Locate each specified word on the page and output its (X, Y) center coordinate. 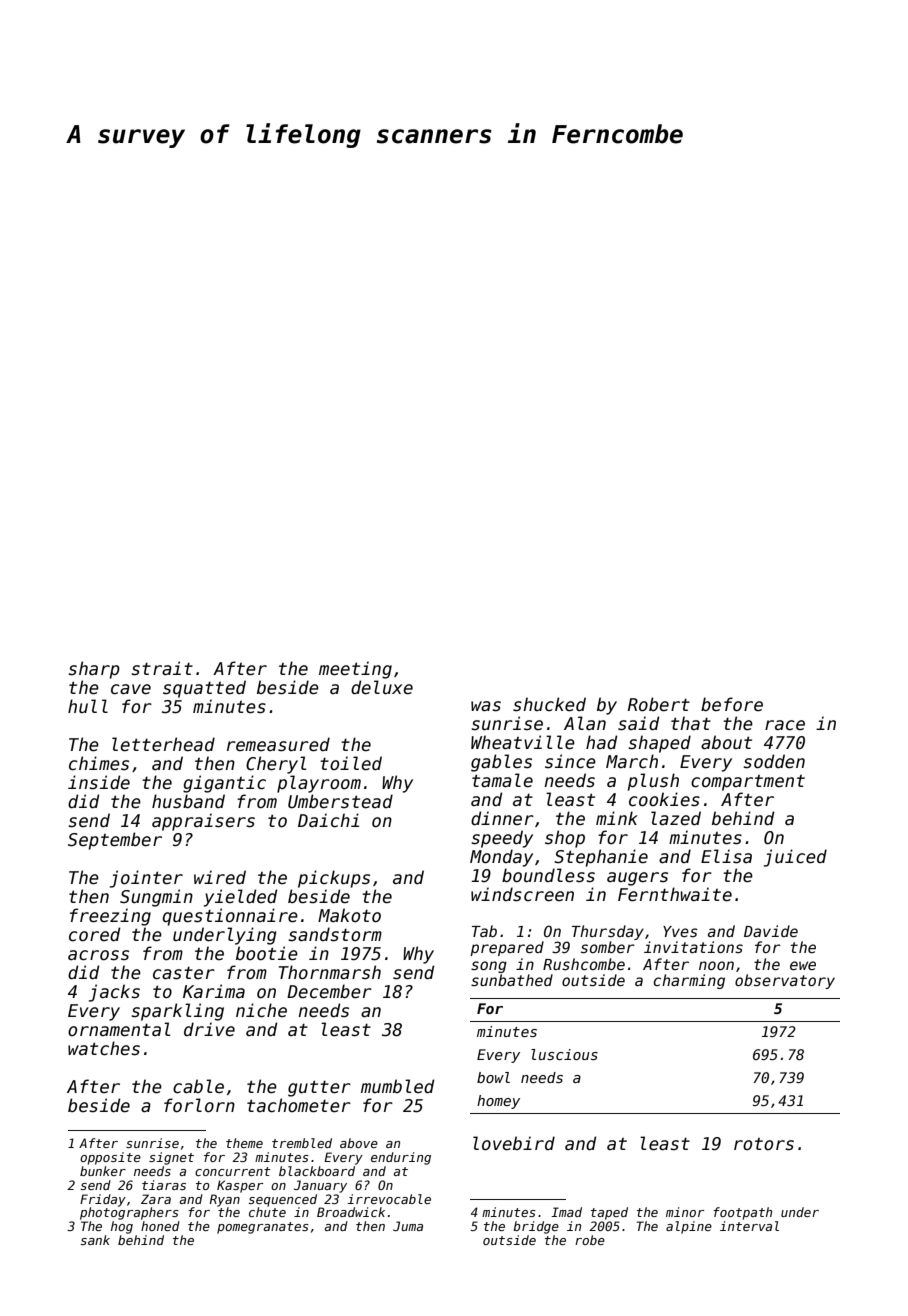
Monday (501, 858)
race (785, 725)
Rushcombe (584, 964)
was (486, 706)
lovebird (514, 1143)
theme (244, 1143)
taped (609, 1213)
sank (95, 1240)
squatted (204, 689)
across (98, 955)
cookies (664, 799)
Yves (680, 931)
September (115, 841)
